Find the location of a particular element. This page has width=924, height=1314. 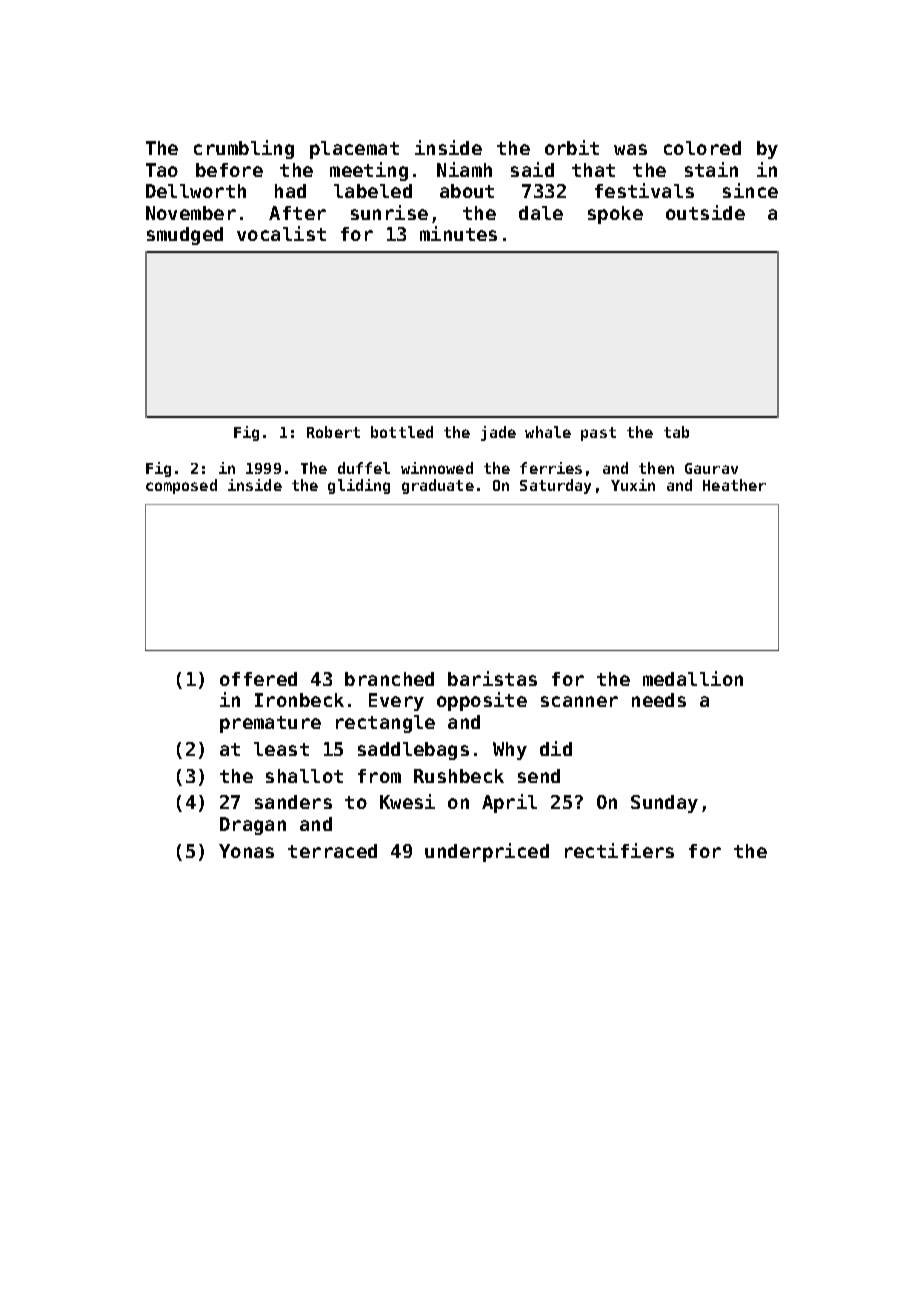

colored is located at coordinates (702, 148).
